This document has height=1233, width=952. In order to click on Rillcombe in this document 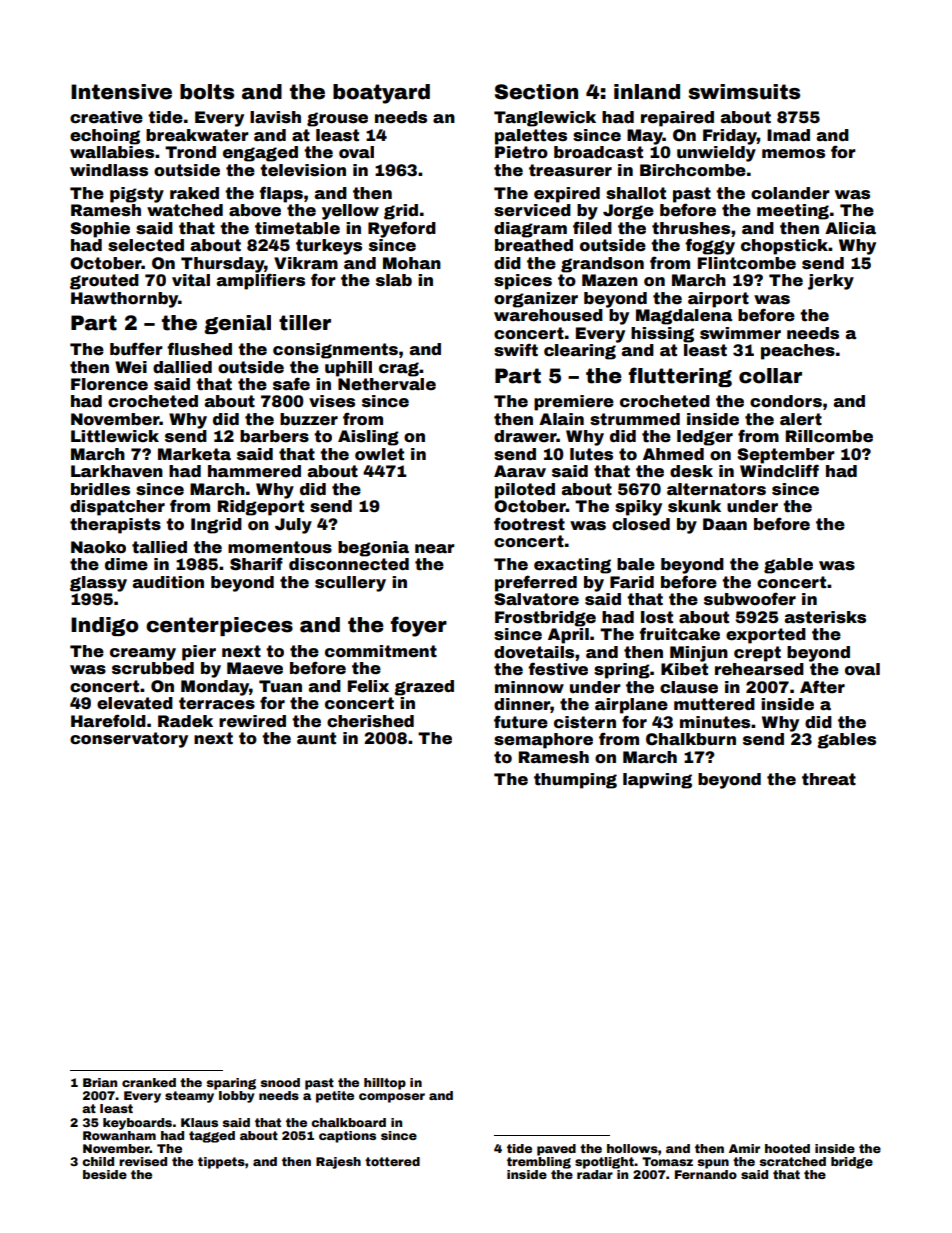, I will do `click(829, 436)`.
